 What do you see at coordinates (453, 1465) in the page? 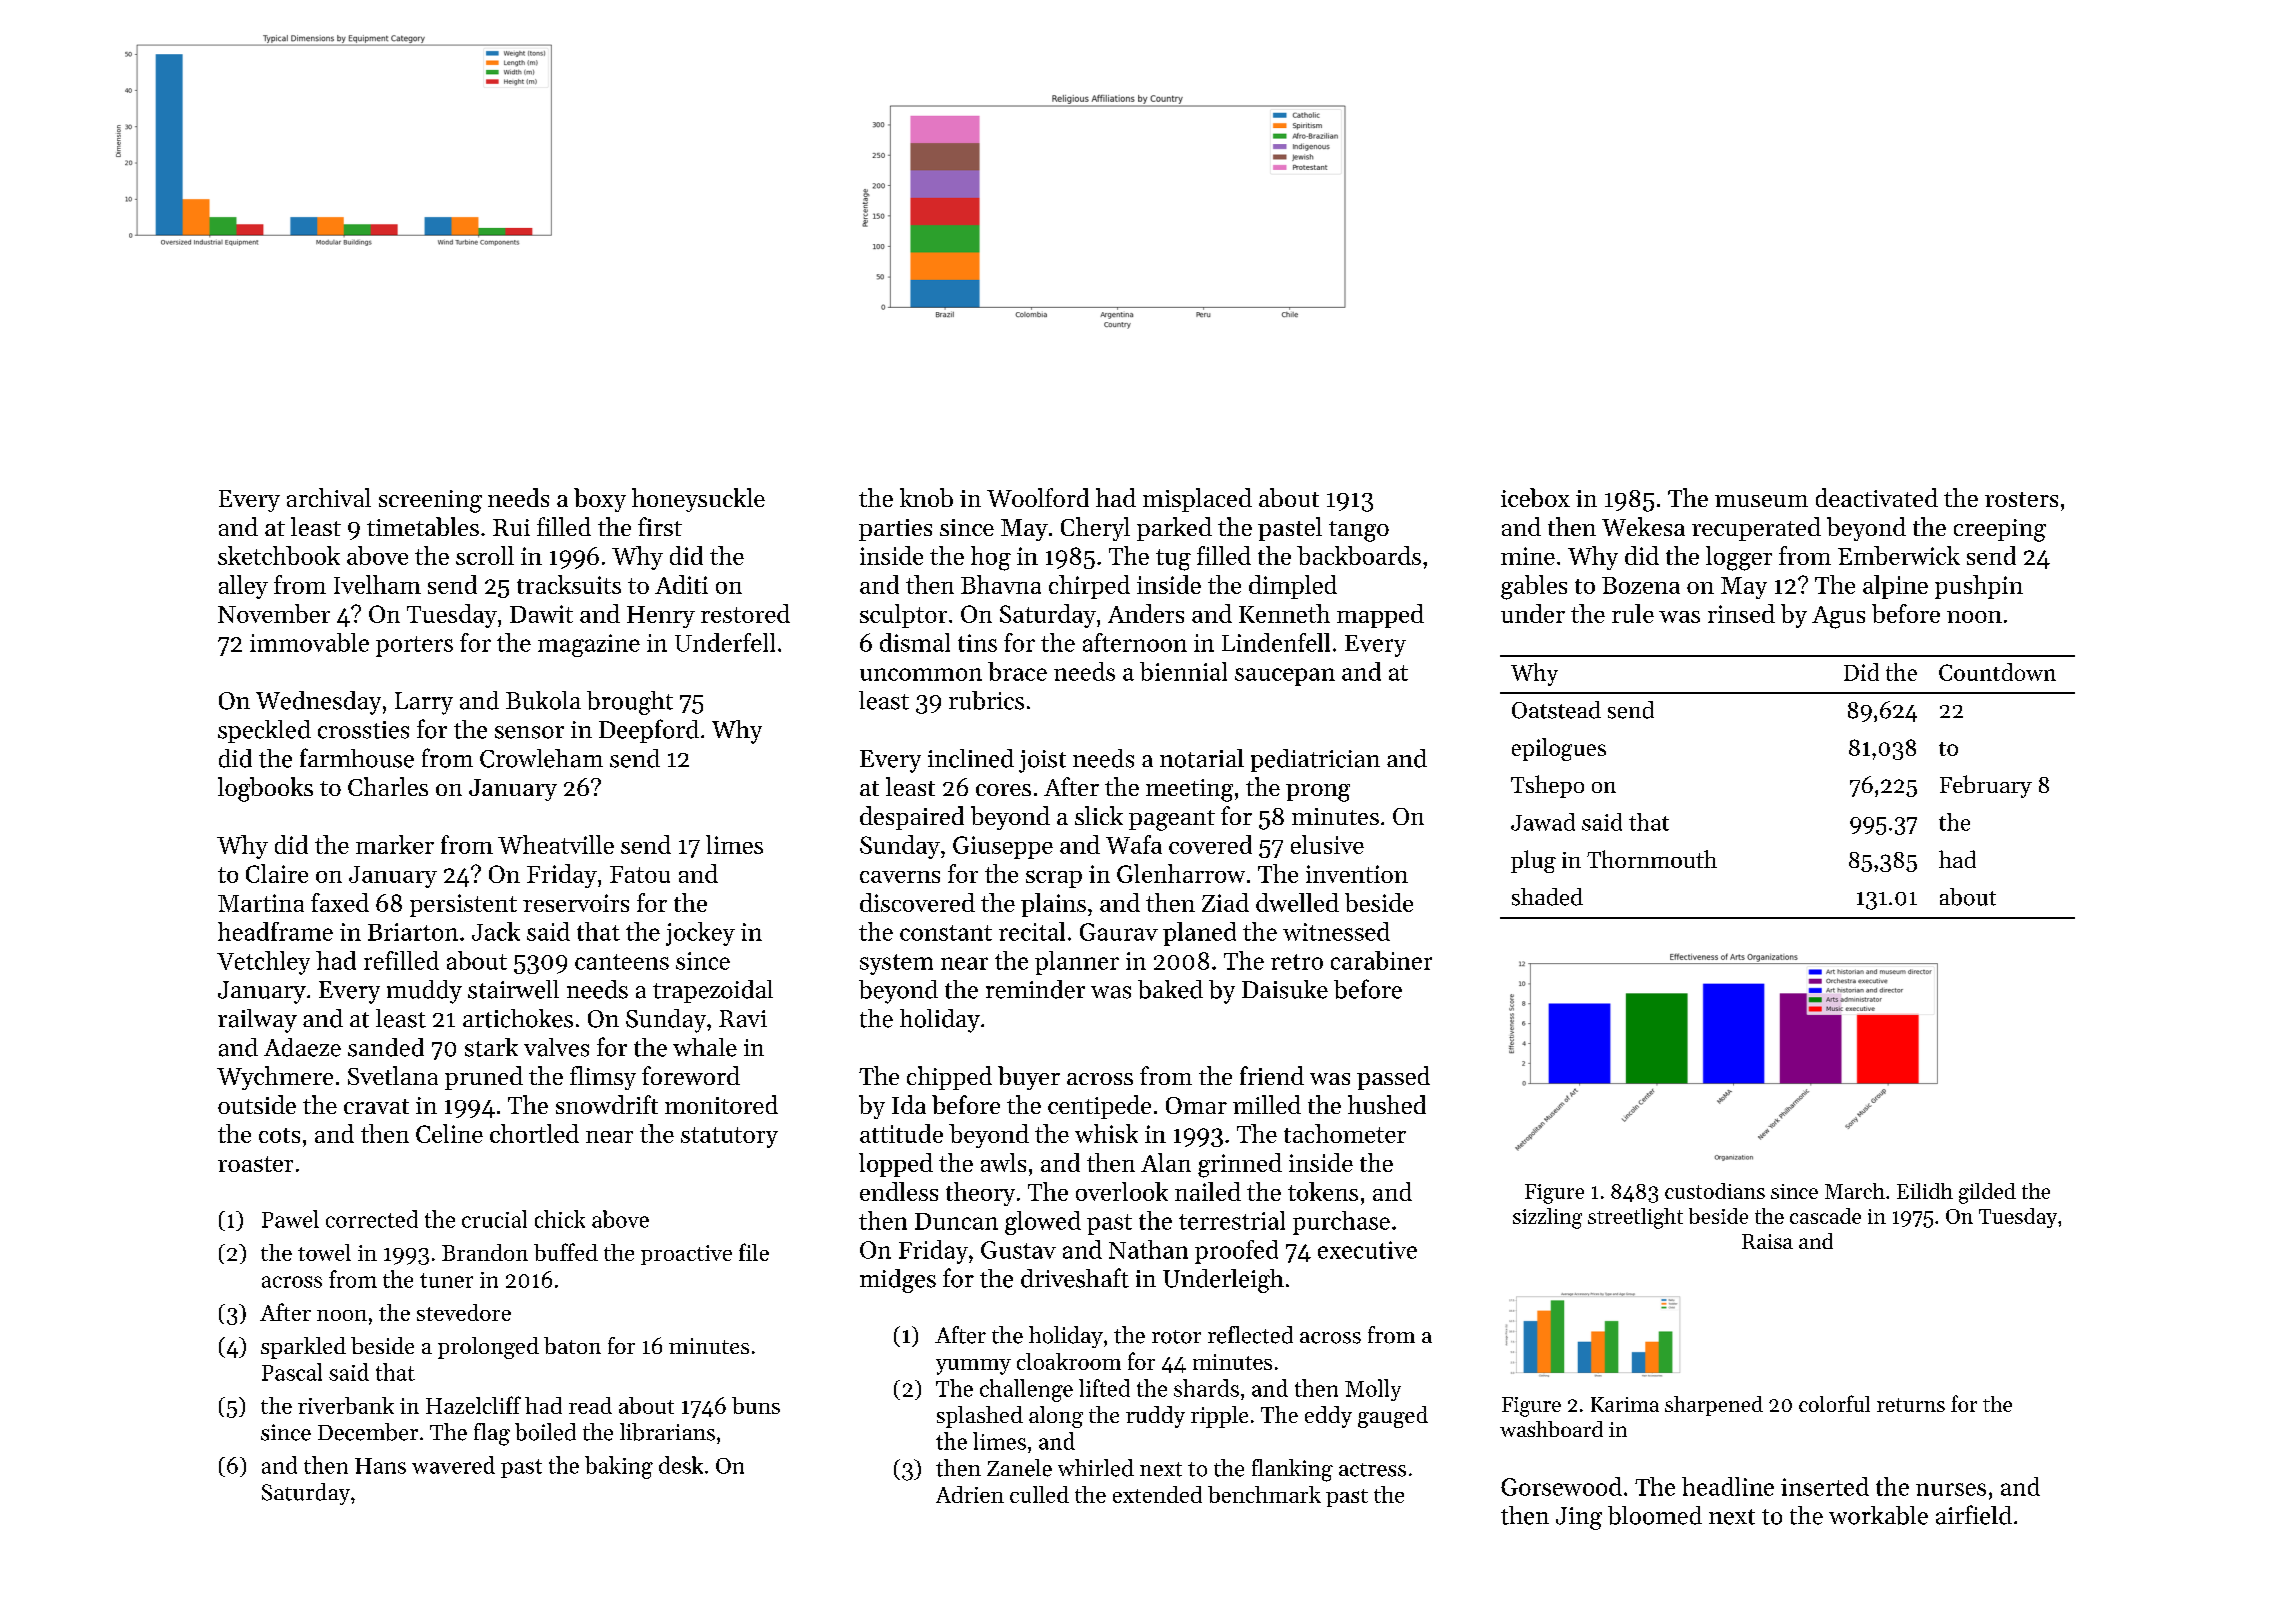
I see `wavered` at bounding box center [453, 1465].
